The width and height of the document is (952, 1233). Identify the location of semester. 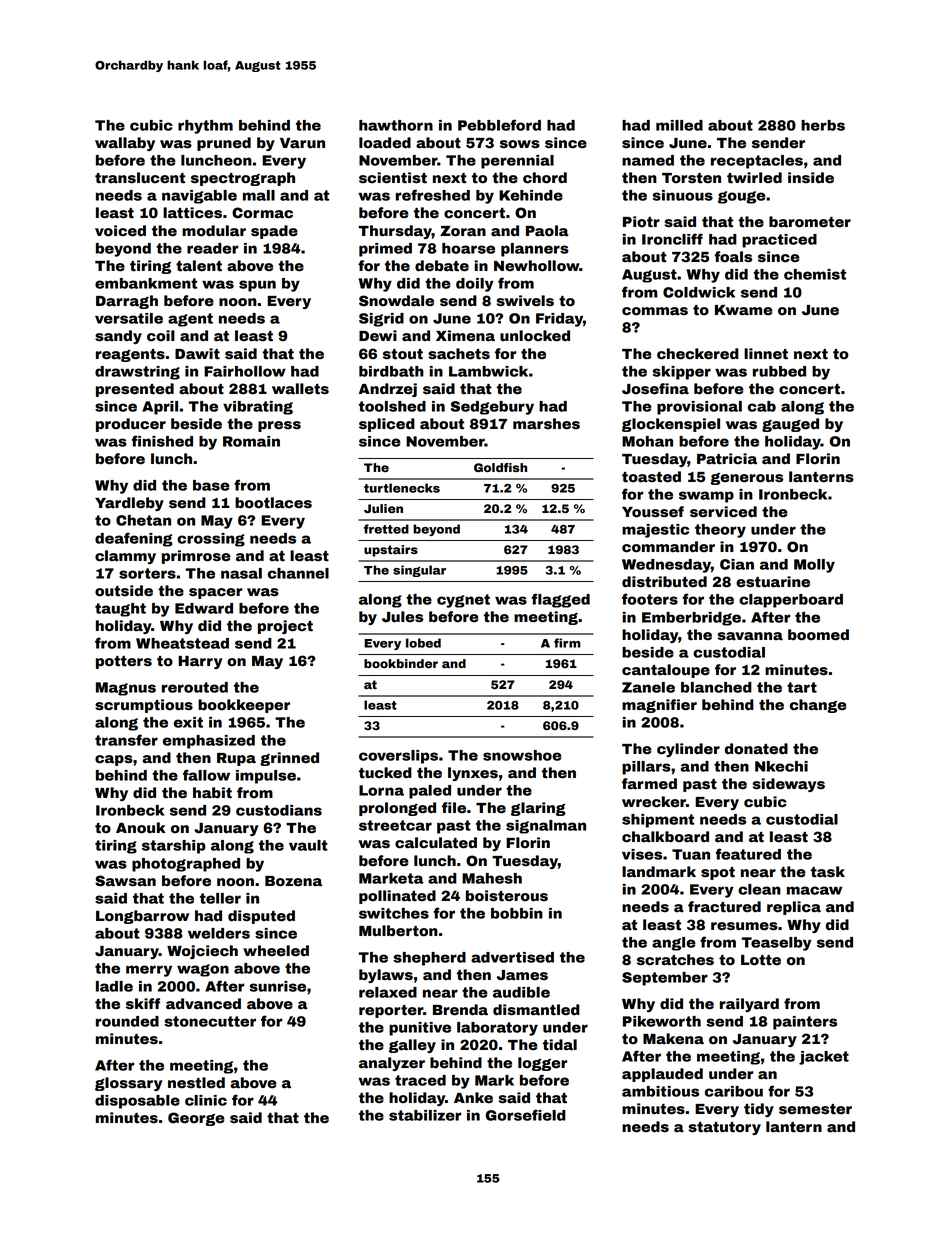
(815, 1109).
